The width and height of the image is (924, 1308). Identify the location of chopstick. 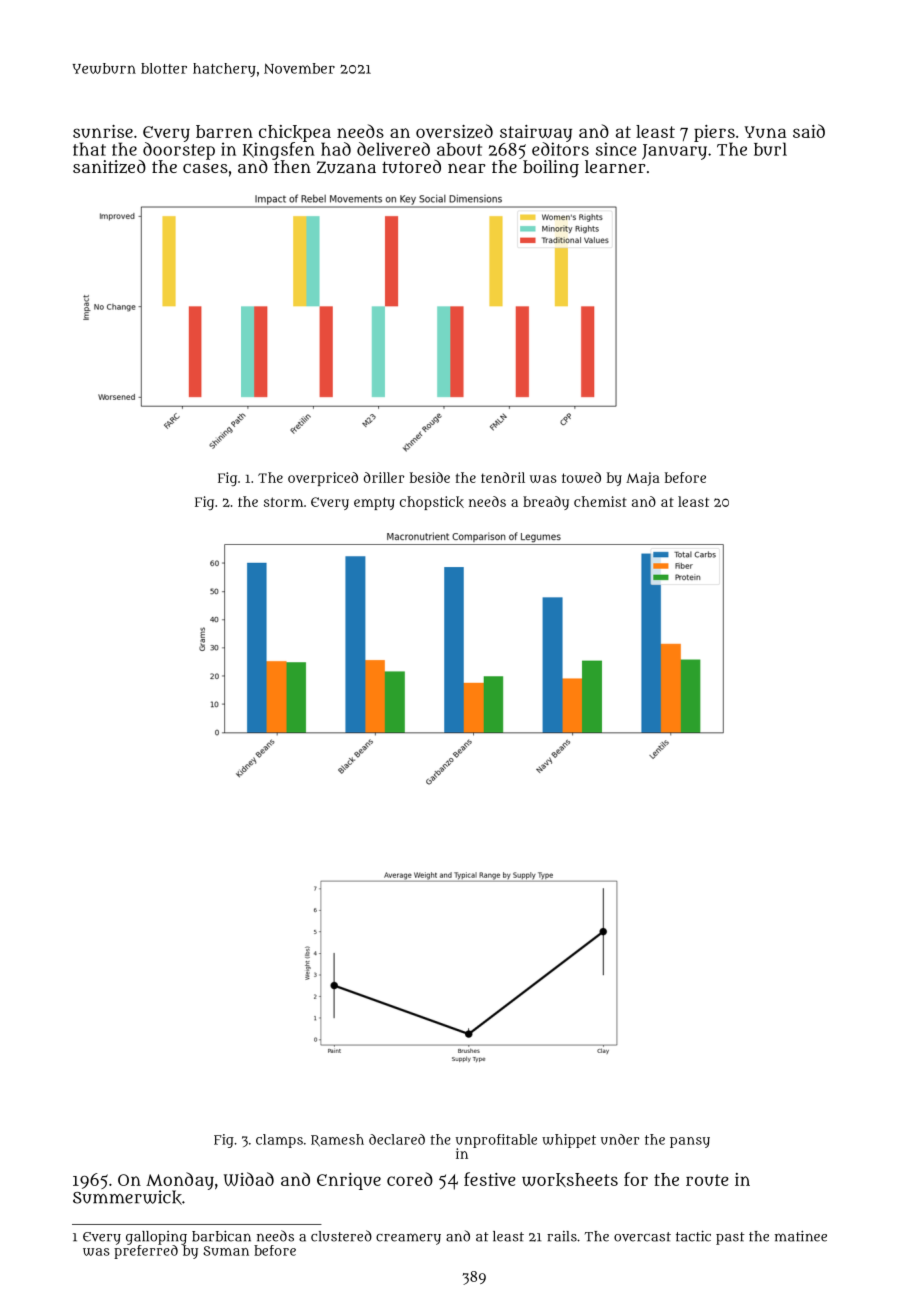
(432, 503).
